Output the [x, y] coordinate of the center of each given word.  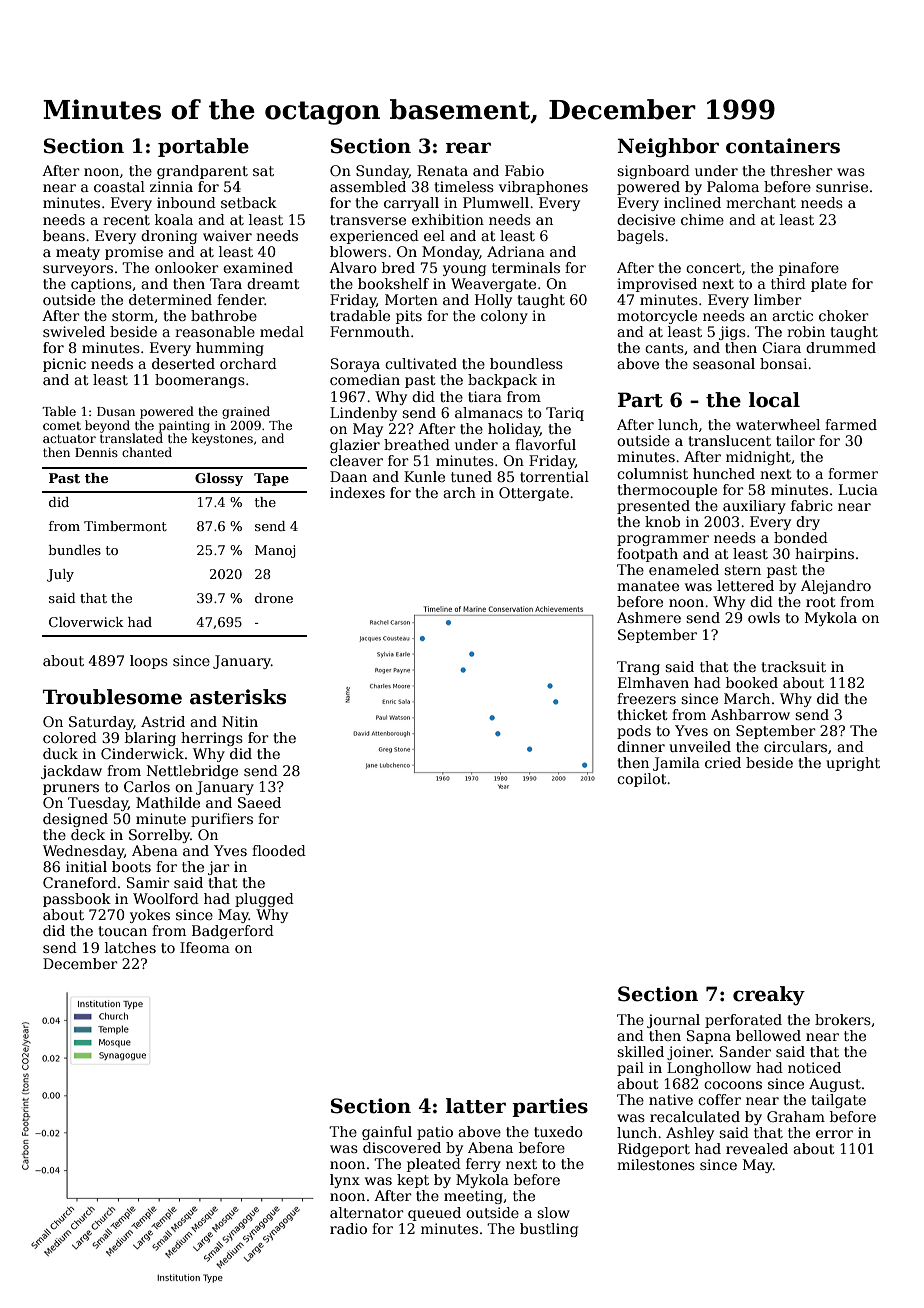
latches [130, 947]
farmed [851, 424]
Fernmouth [370, 331]
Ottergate [534, 494]
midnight [758, 458]
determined [170, 299]
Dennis [96, 452]
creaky [769, 995]
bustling [549, 1230]
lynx [345, 1181]
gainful [387, 1133]
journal [673, 1021]
